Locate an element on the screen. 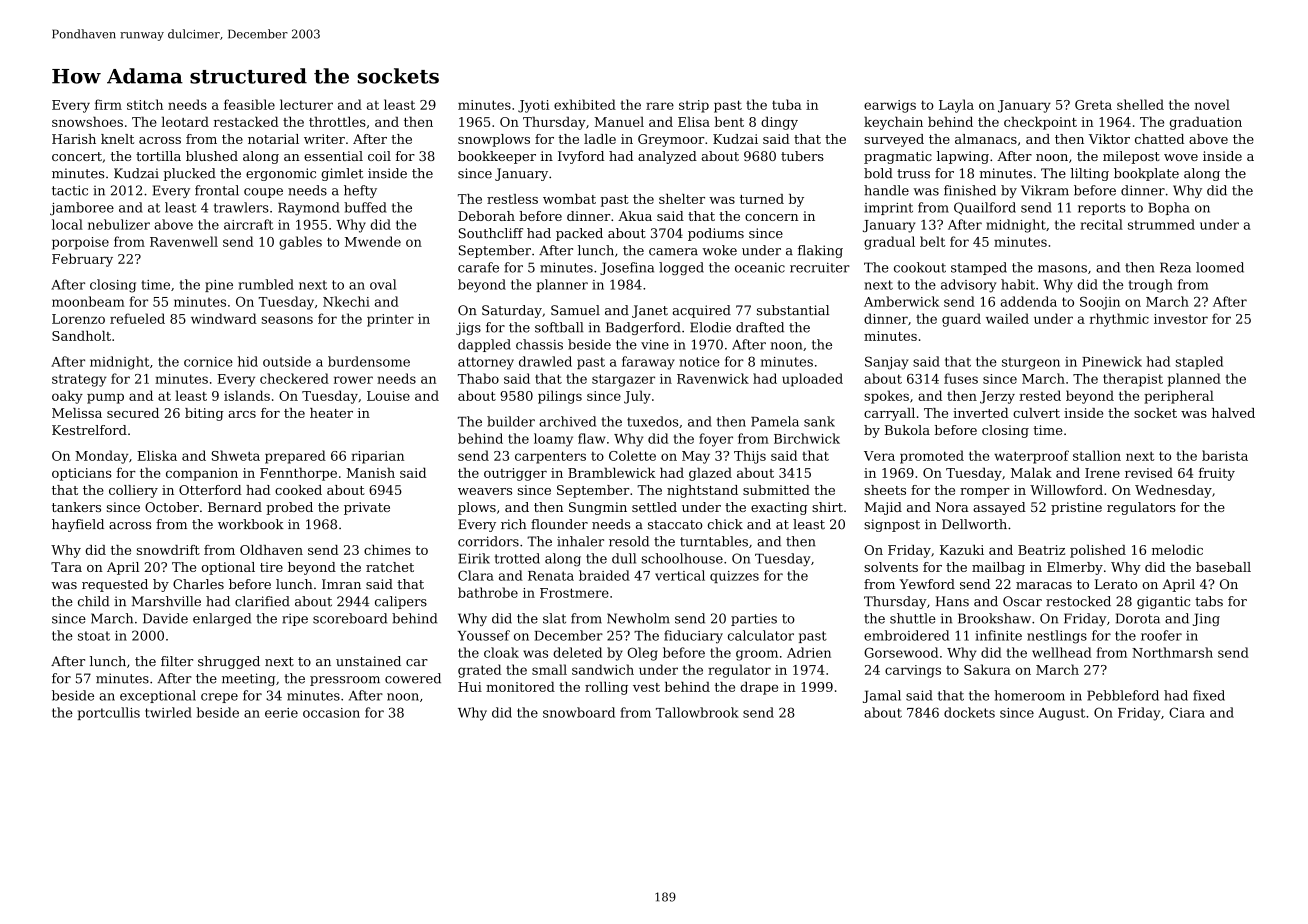 This screenshot has width=1308, height=924. aircraft is located at coordinates (249, 224).
